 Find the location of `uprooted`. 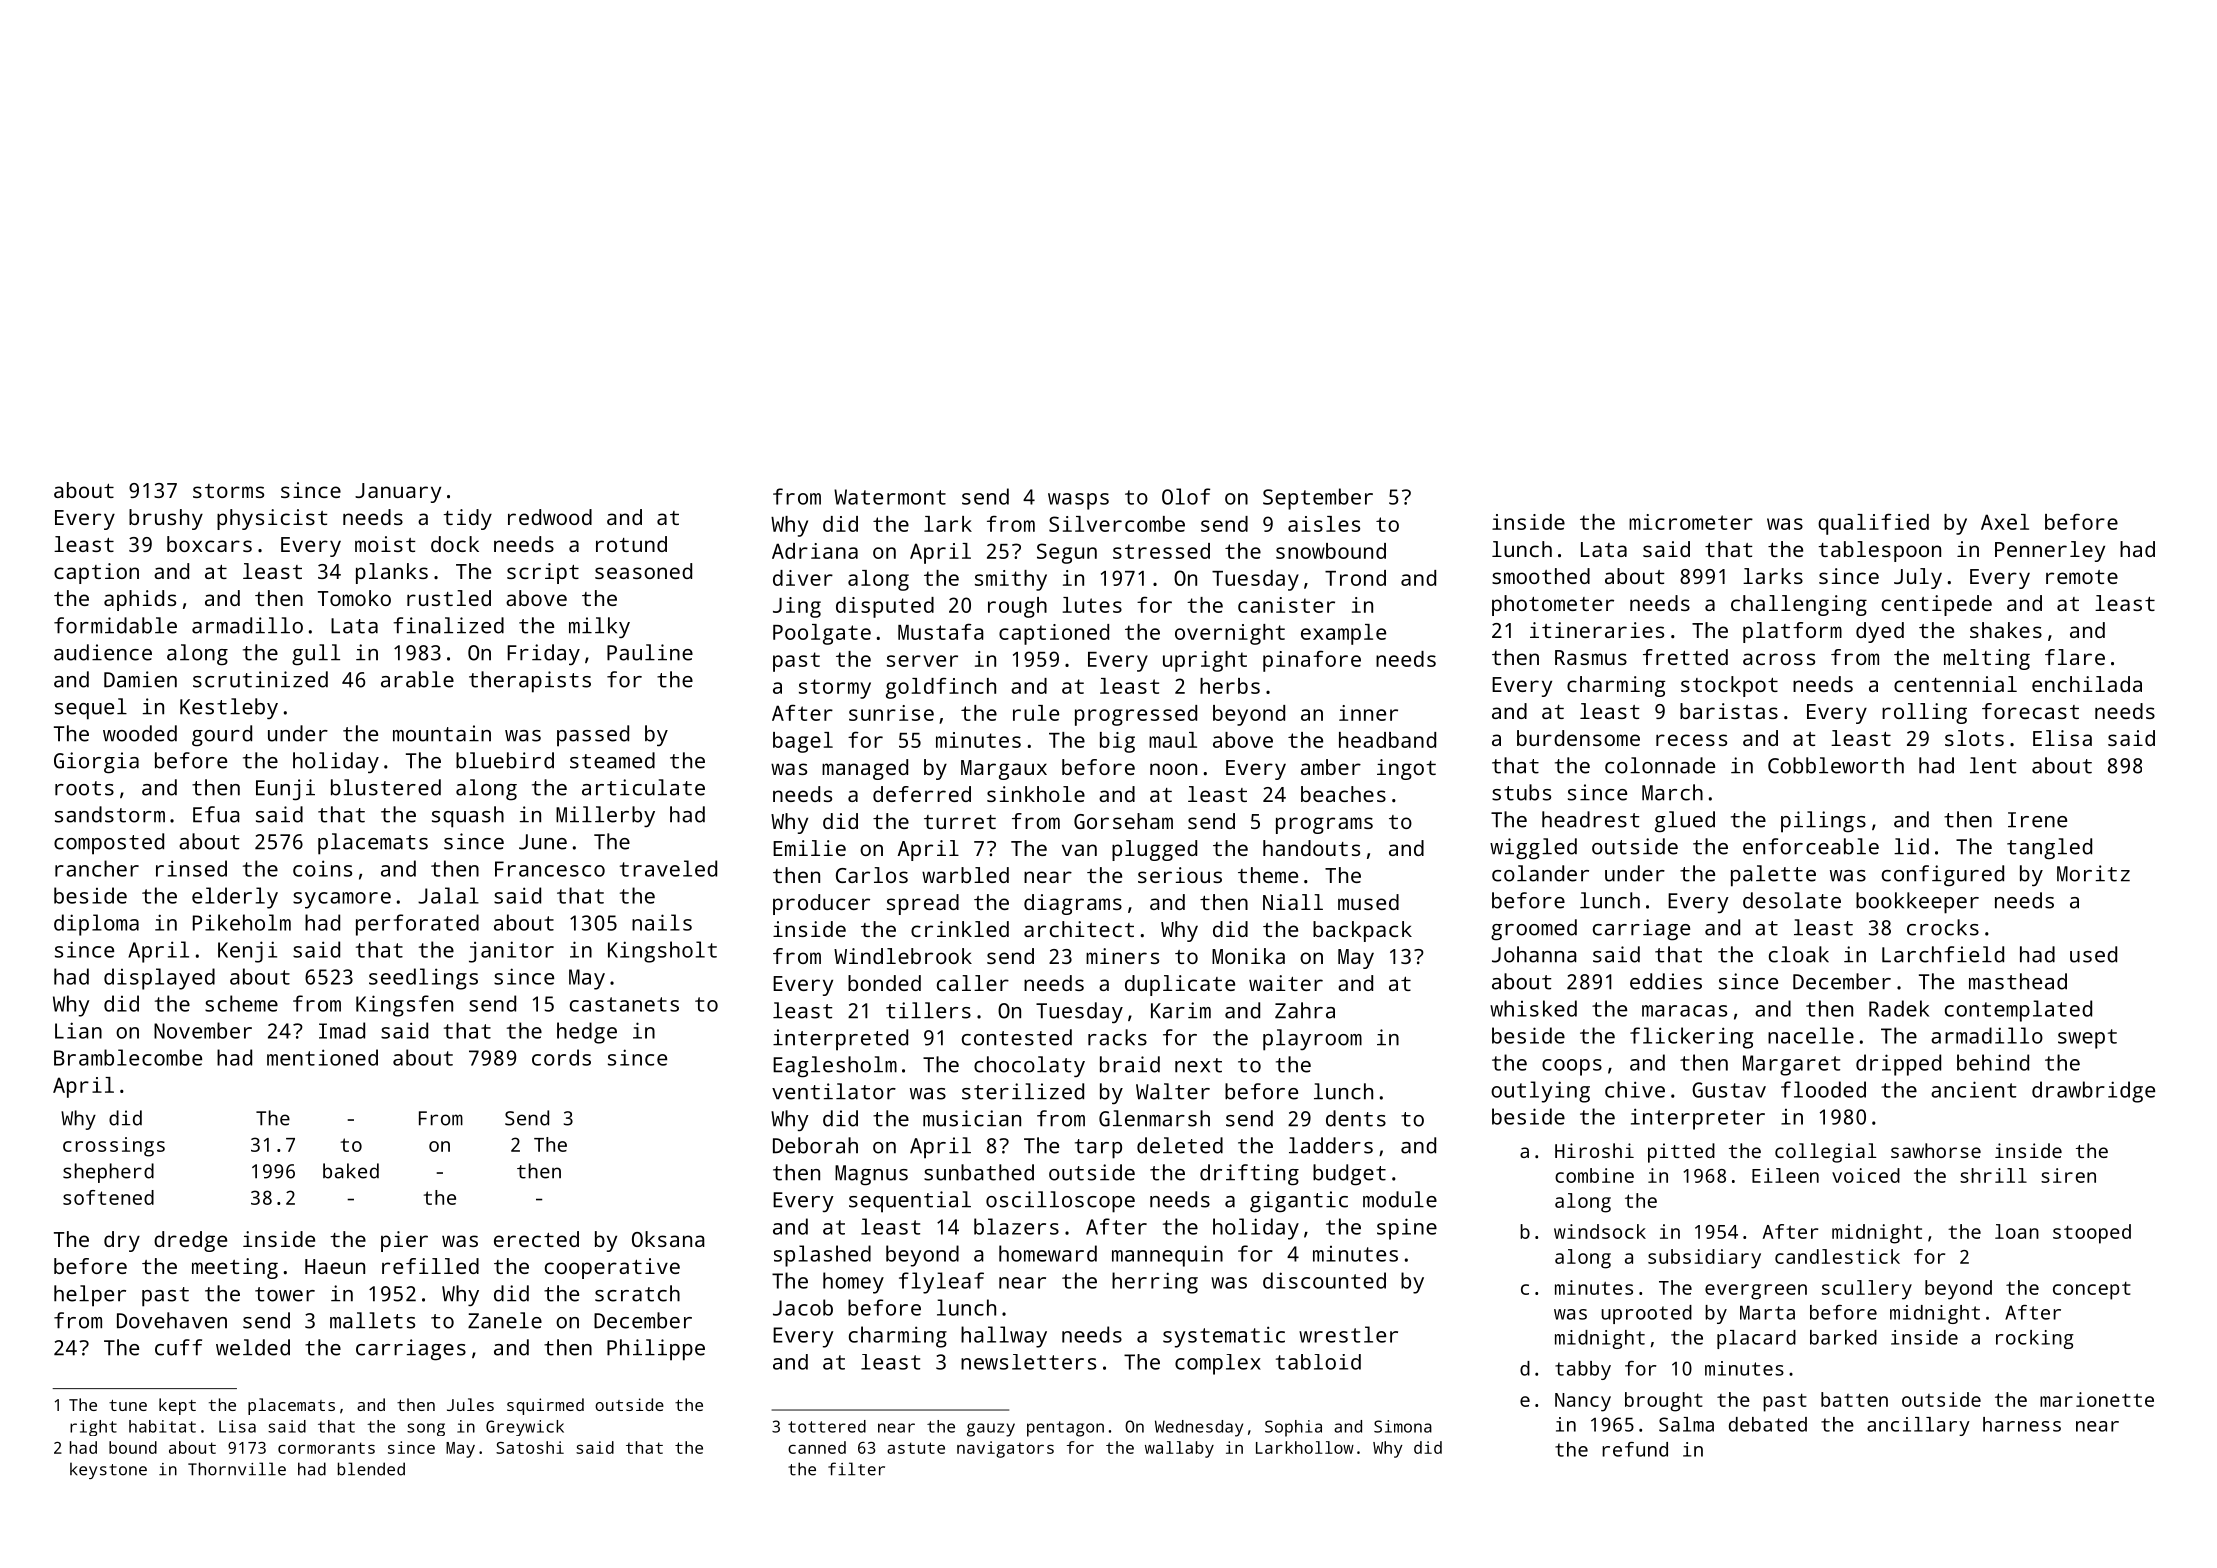

uprooted is located at coordinates (1646, 1314).
